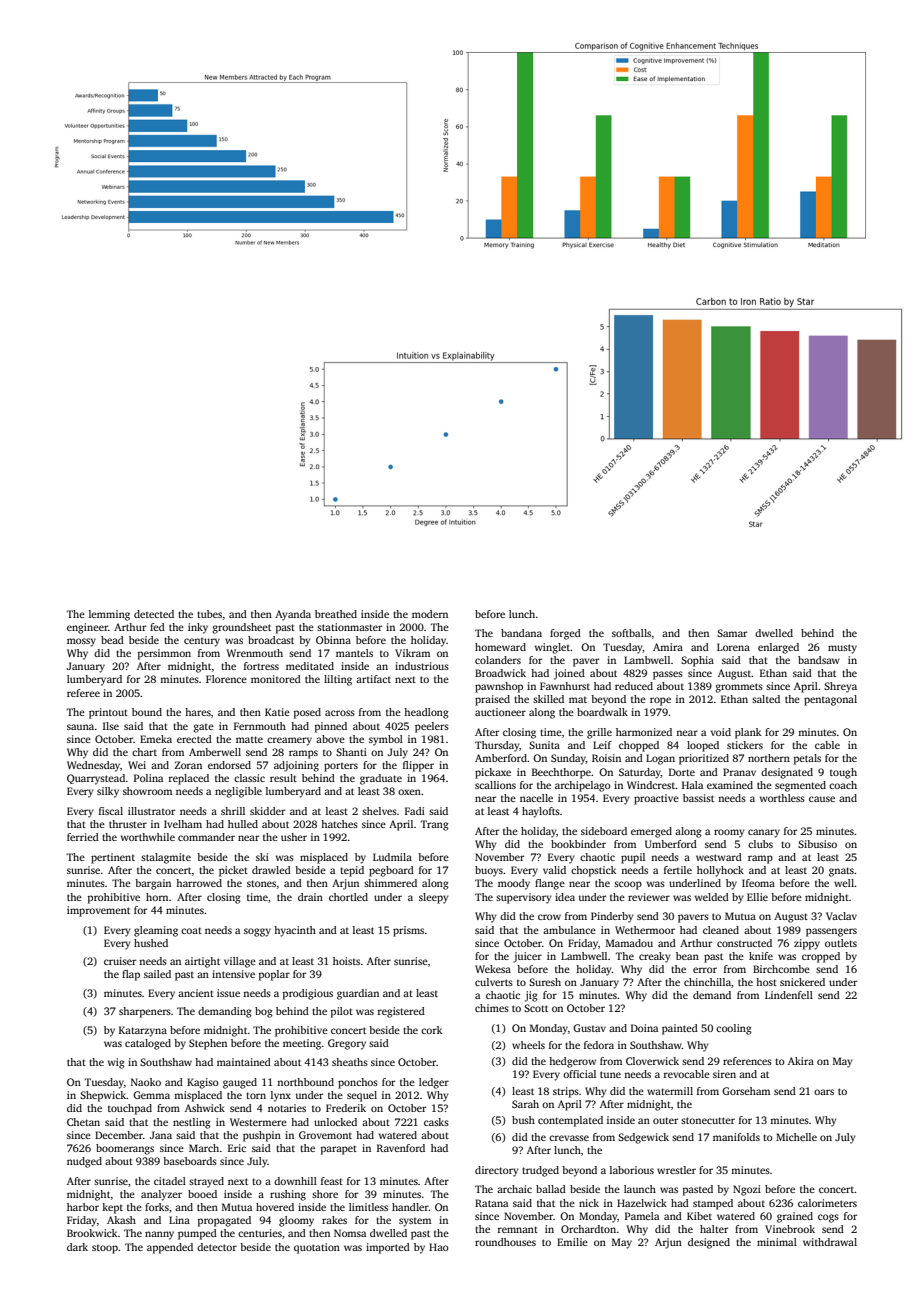 This screenshot has height=1308, width=924. Describe the element at coordinates (505, 1242) in the screenshot. I see `roundhouses` at that location.
